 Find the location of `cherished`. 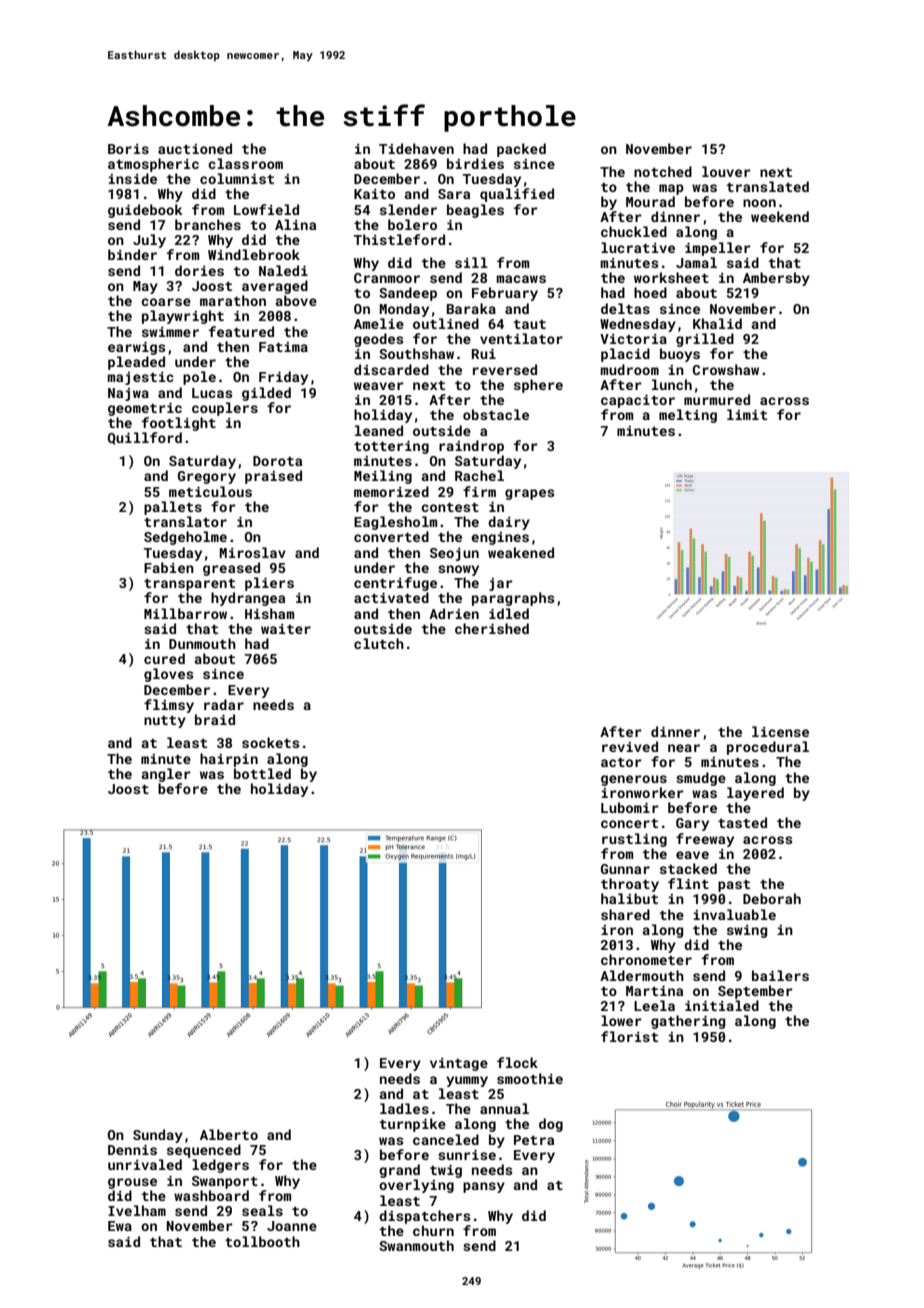

cherished is located at coordinates (492, 628).
